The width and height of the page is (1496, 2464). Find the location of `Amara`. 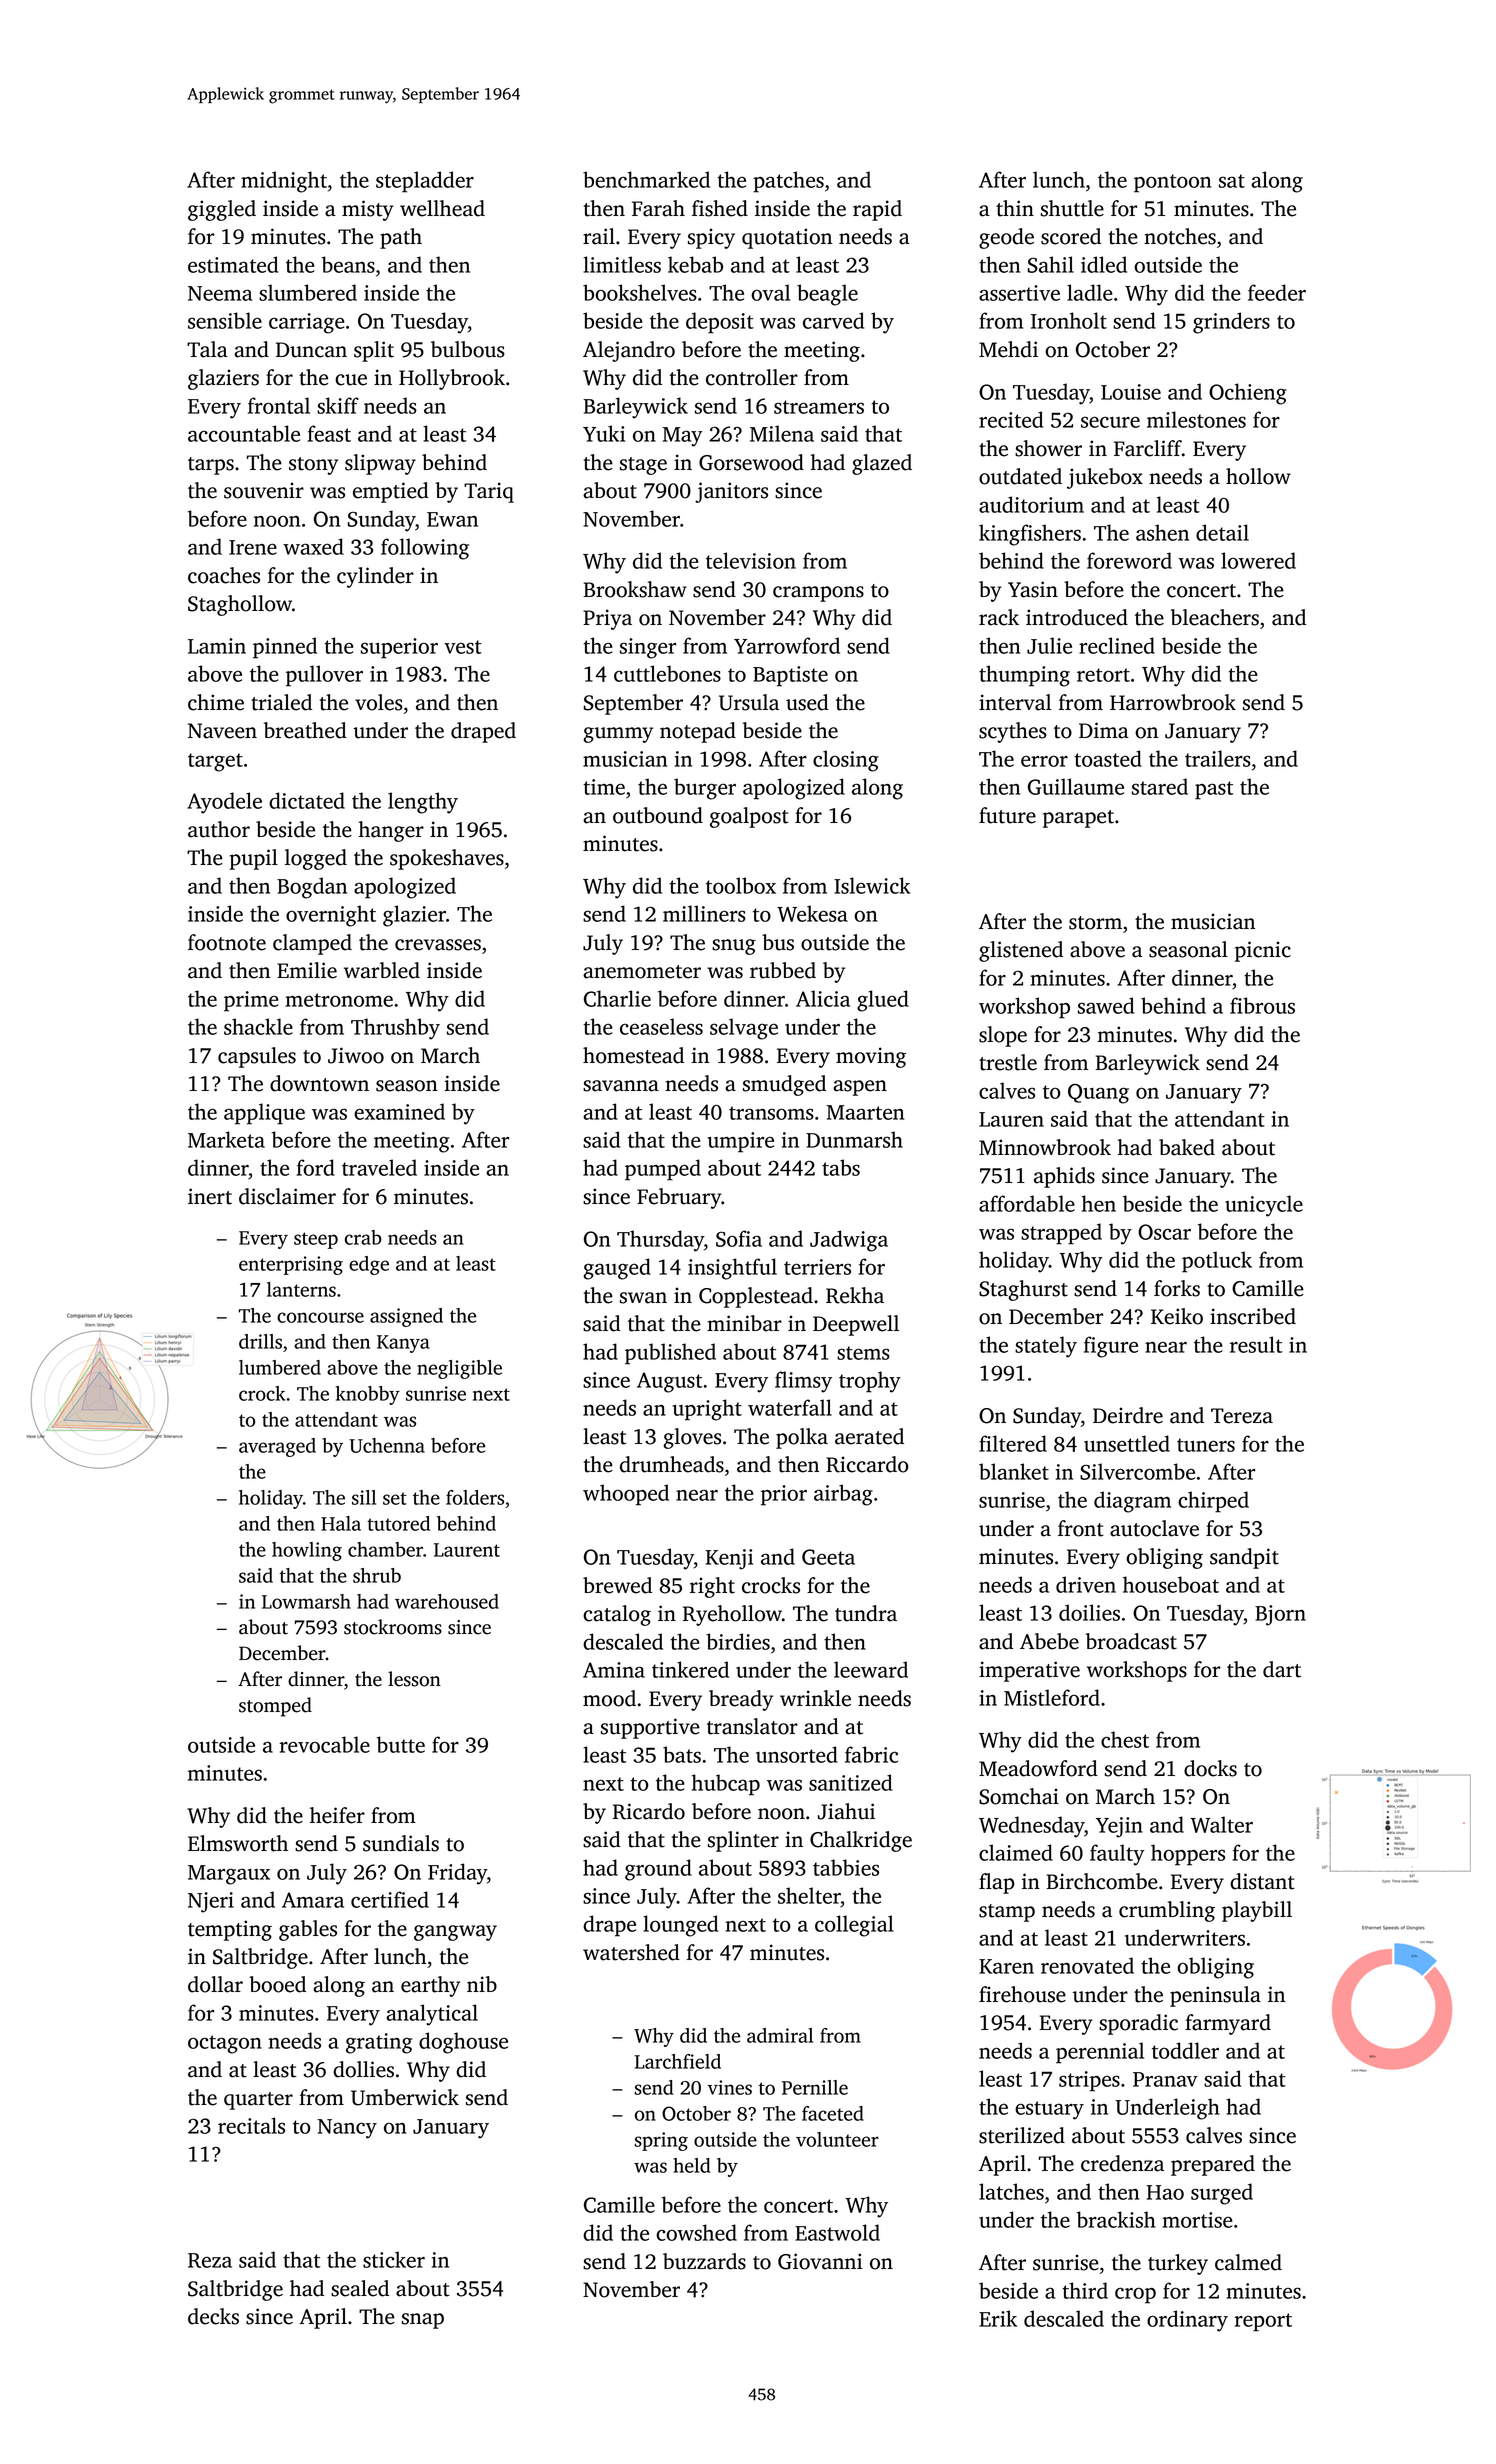

Amara is located at coordinates (313, 1900).
